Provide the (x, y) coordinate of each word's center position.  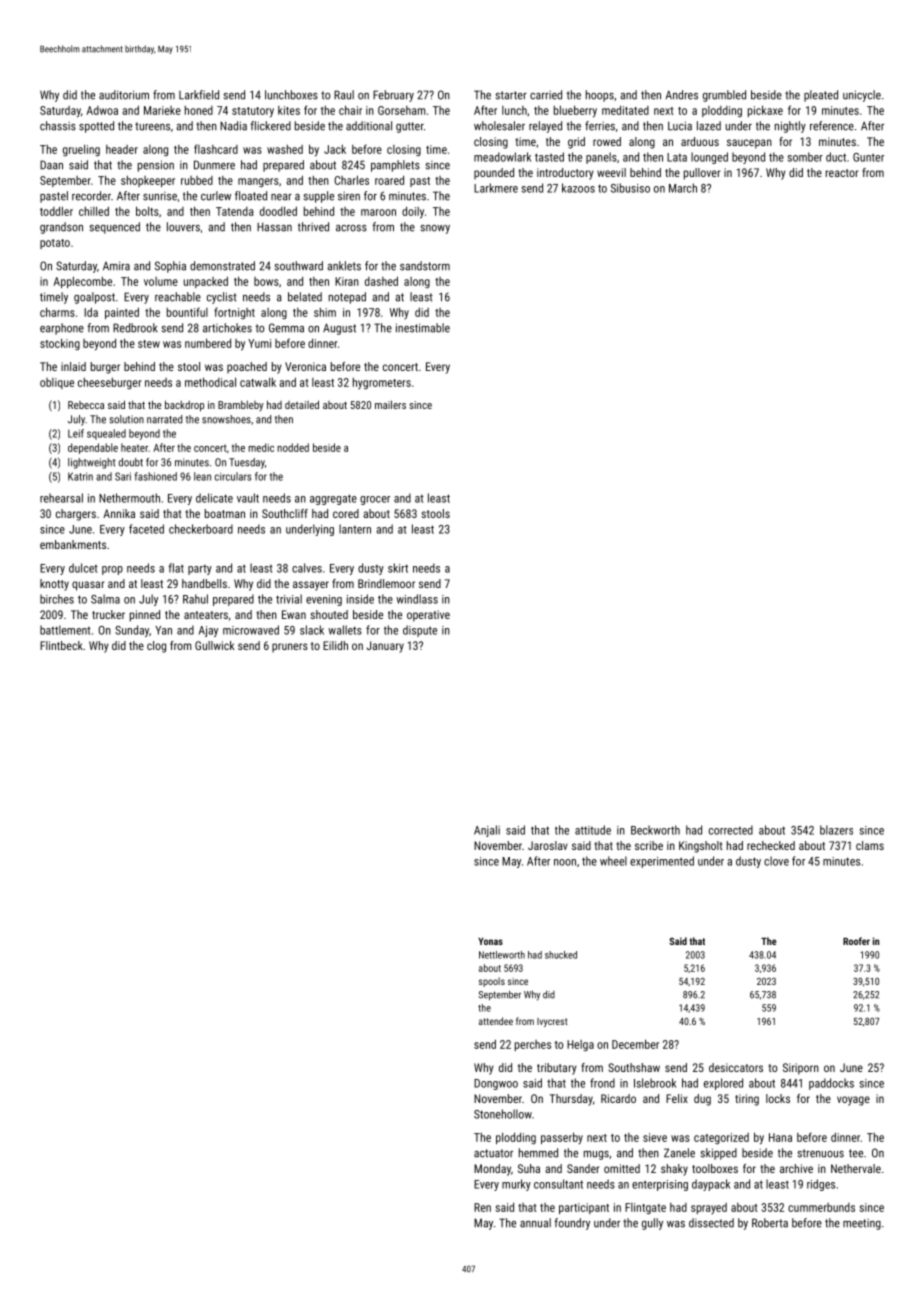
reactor (842, 173)
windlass (417, 599)
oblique (57, 383)
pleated (821, 96)
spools (492, 982)
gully (652, 1224)
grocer (375, 500)
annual (535, 1223)
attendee (496, 1021)
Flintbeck (61, 645)
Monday (492, 1170)
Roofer (856, 941)
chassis (58, 126)
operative (428, 616)
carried (546, 95)
